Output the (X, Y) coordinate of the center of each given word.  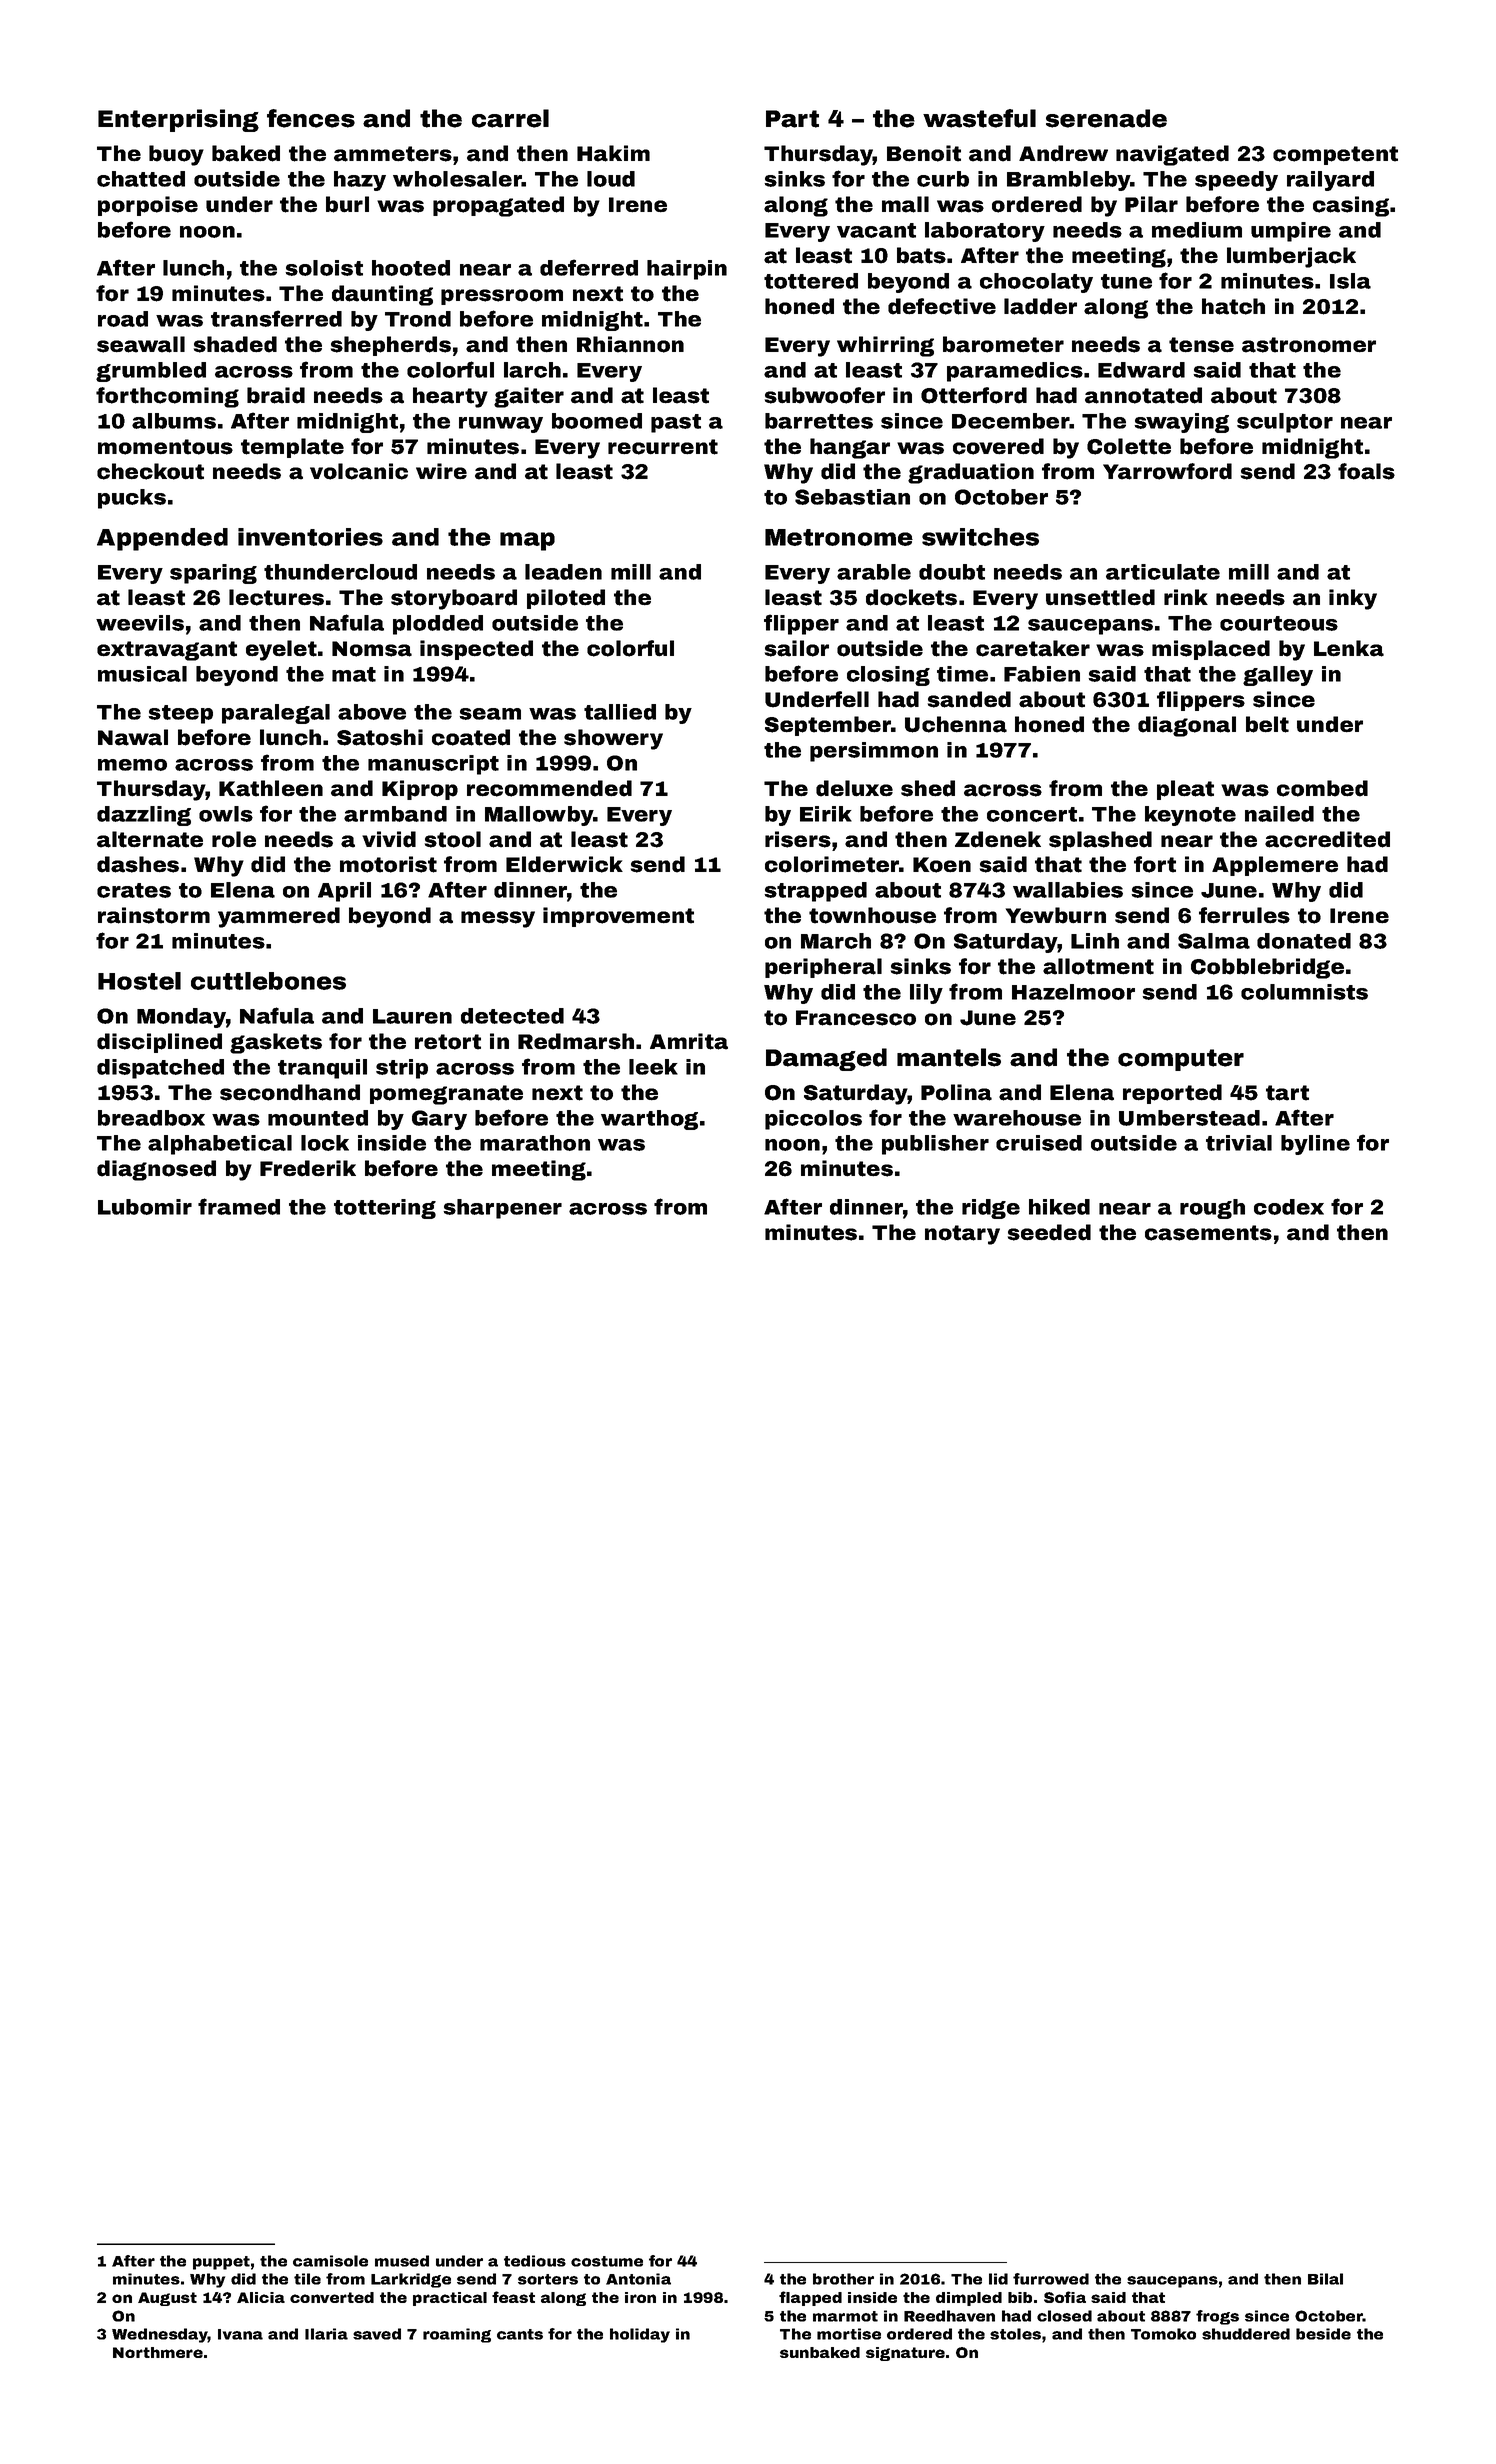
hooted (411, 268)
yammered (279, 917)
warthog (649, 1120)
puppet (221, 2263)
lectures (276, 597)
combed (1322, 788)
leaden (563, 572)
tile (307, 2279)
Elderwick (564, 864)
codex (1289, 1207)
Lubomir (145, 1207)
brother (843, 2279)
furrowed (1051, 2279)
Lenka (1349, 648)
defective (942, 306)
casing (1351, 206)
